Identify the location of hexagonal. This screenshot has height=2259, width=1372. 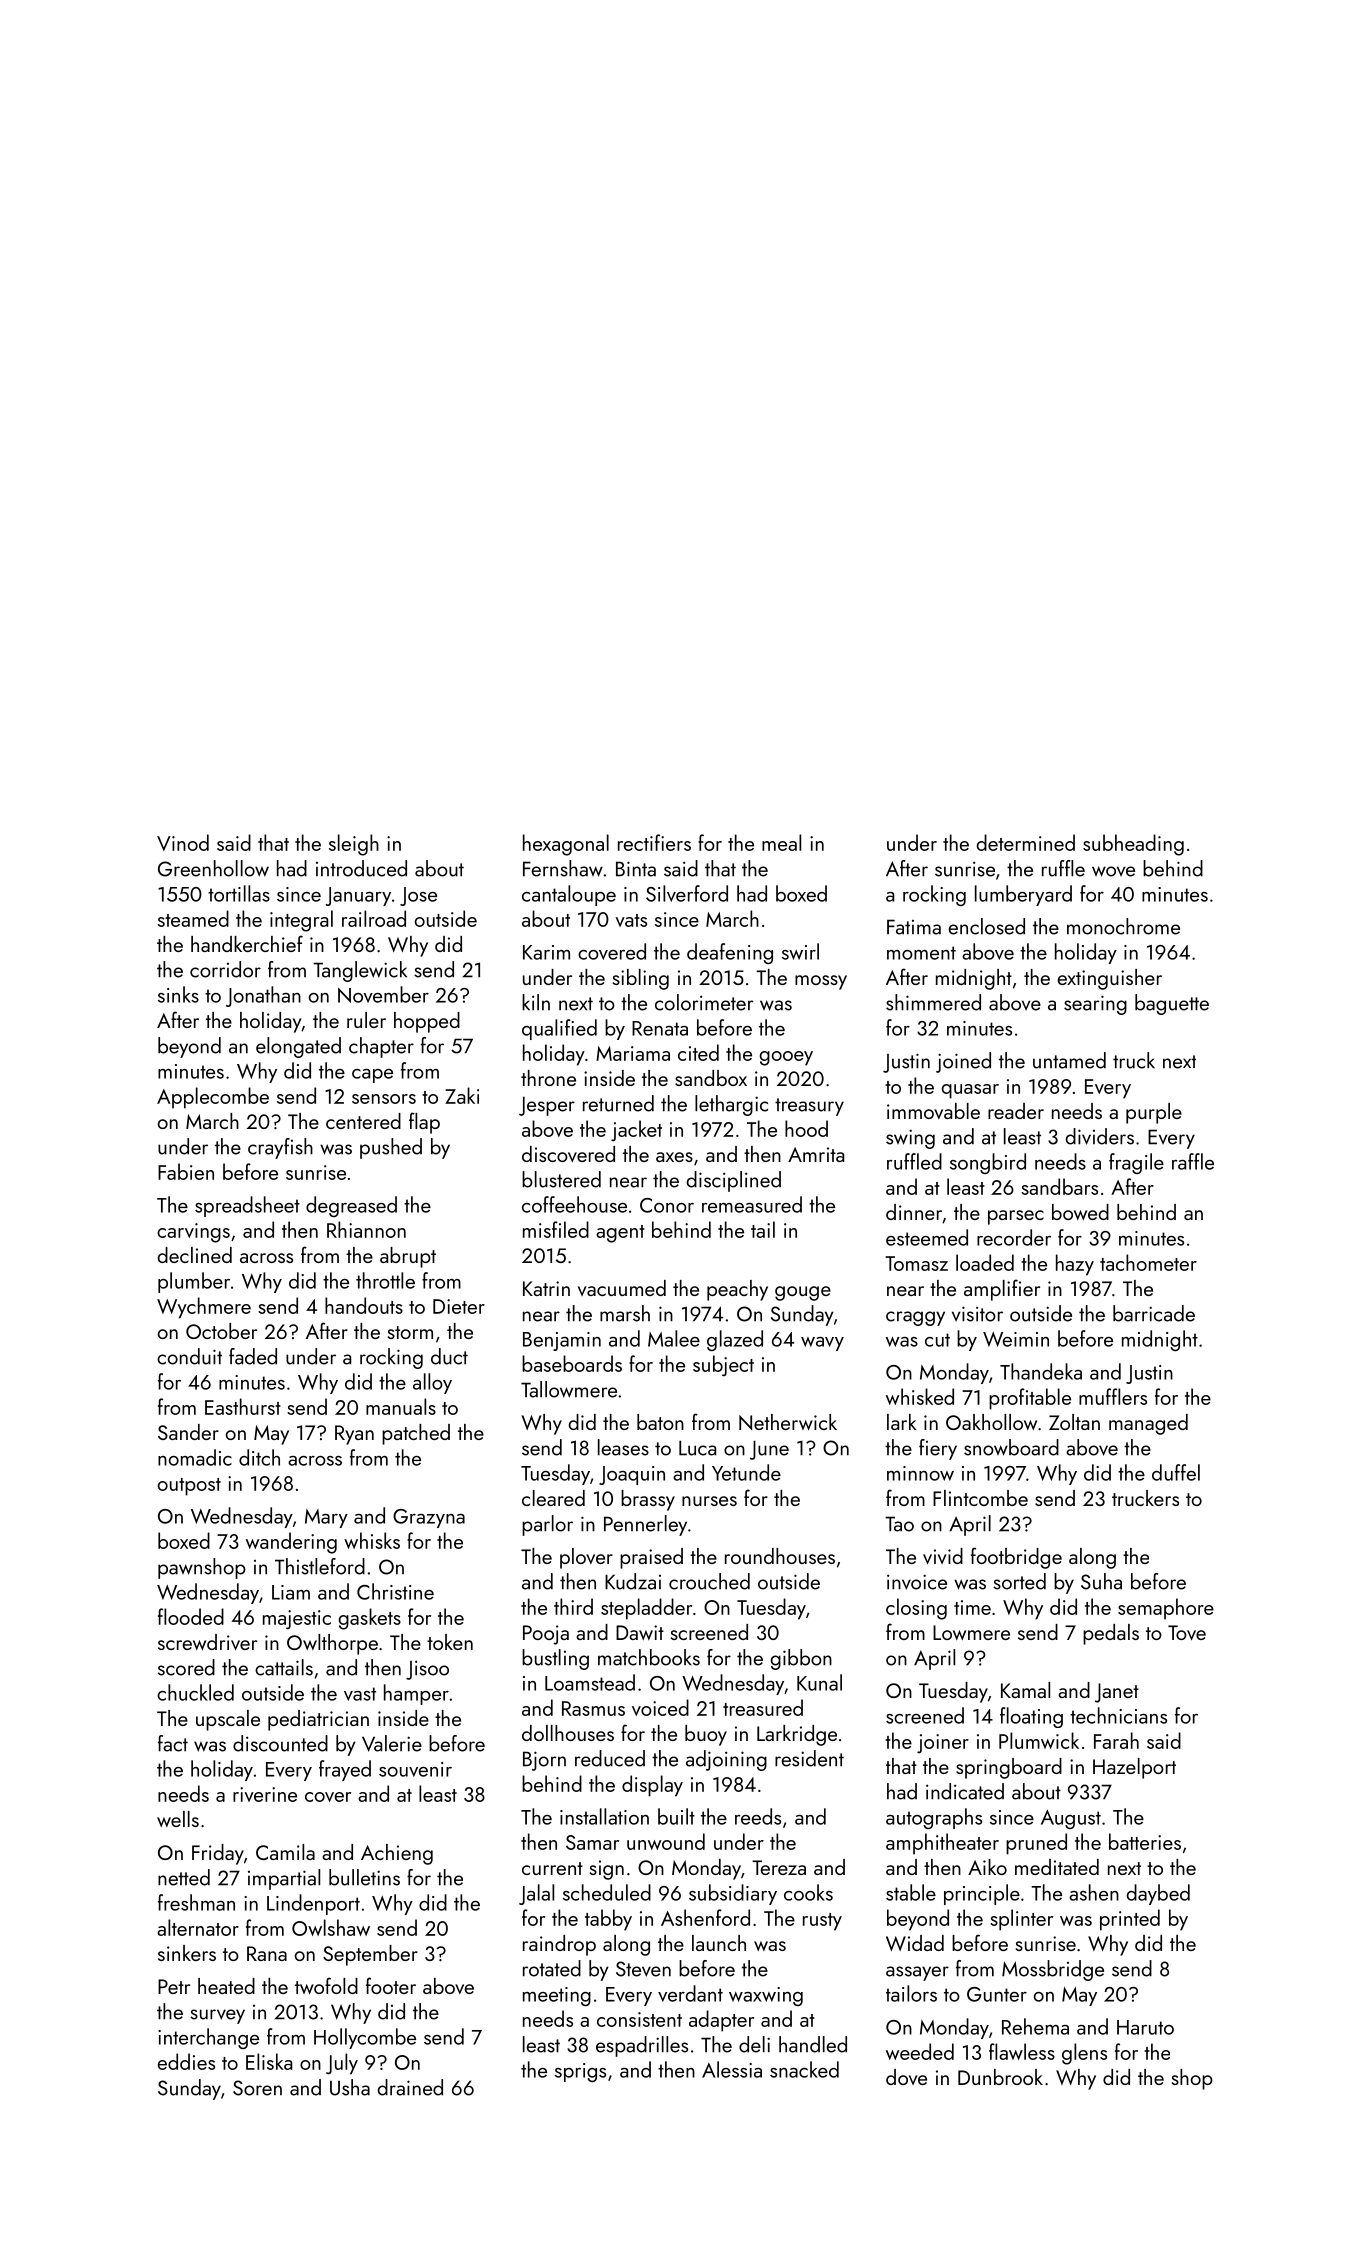
(566, 845).
